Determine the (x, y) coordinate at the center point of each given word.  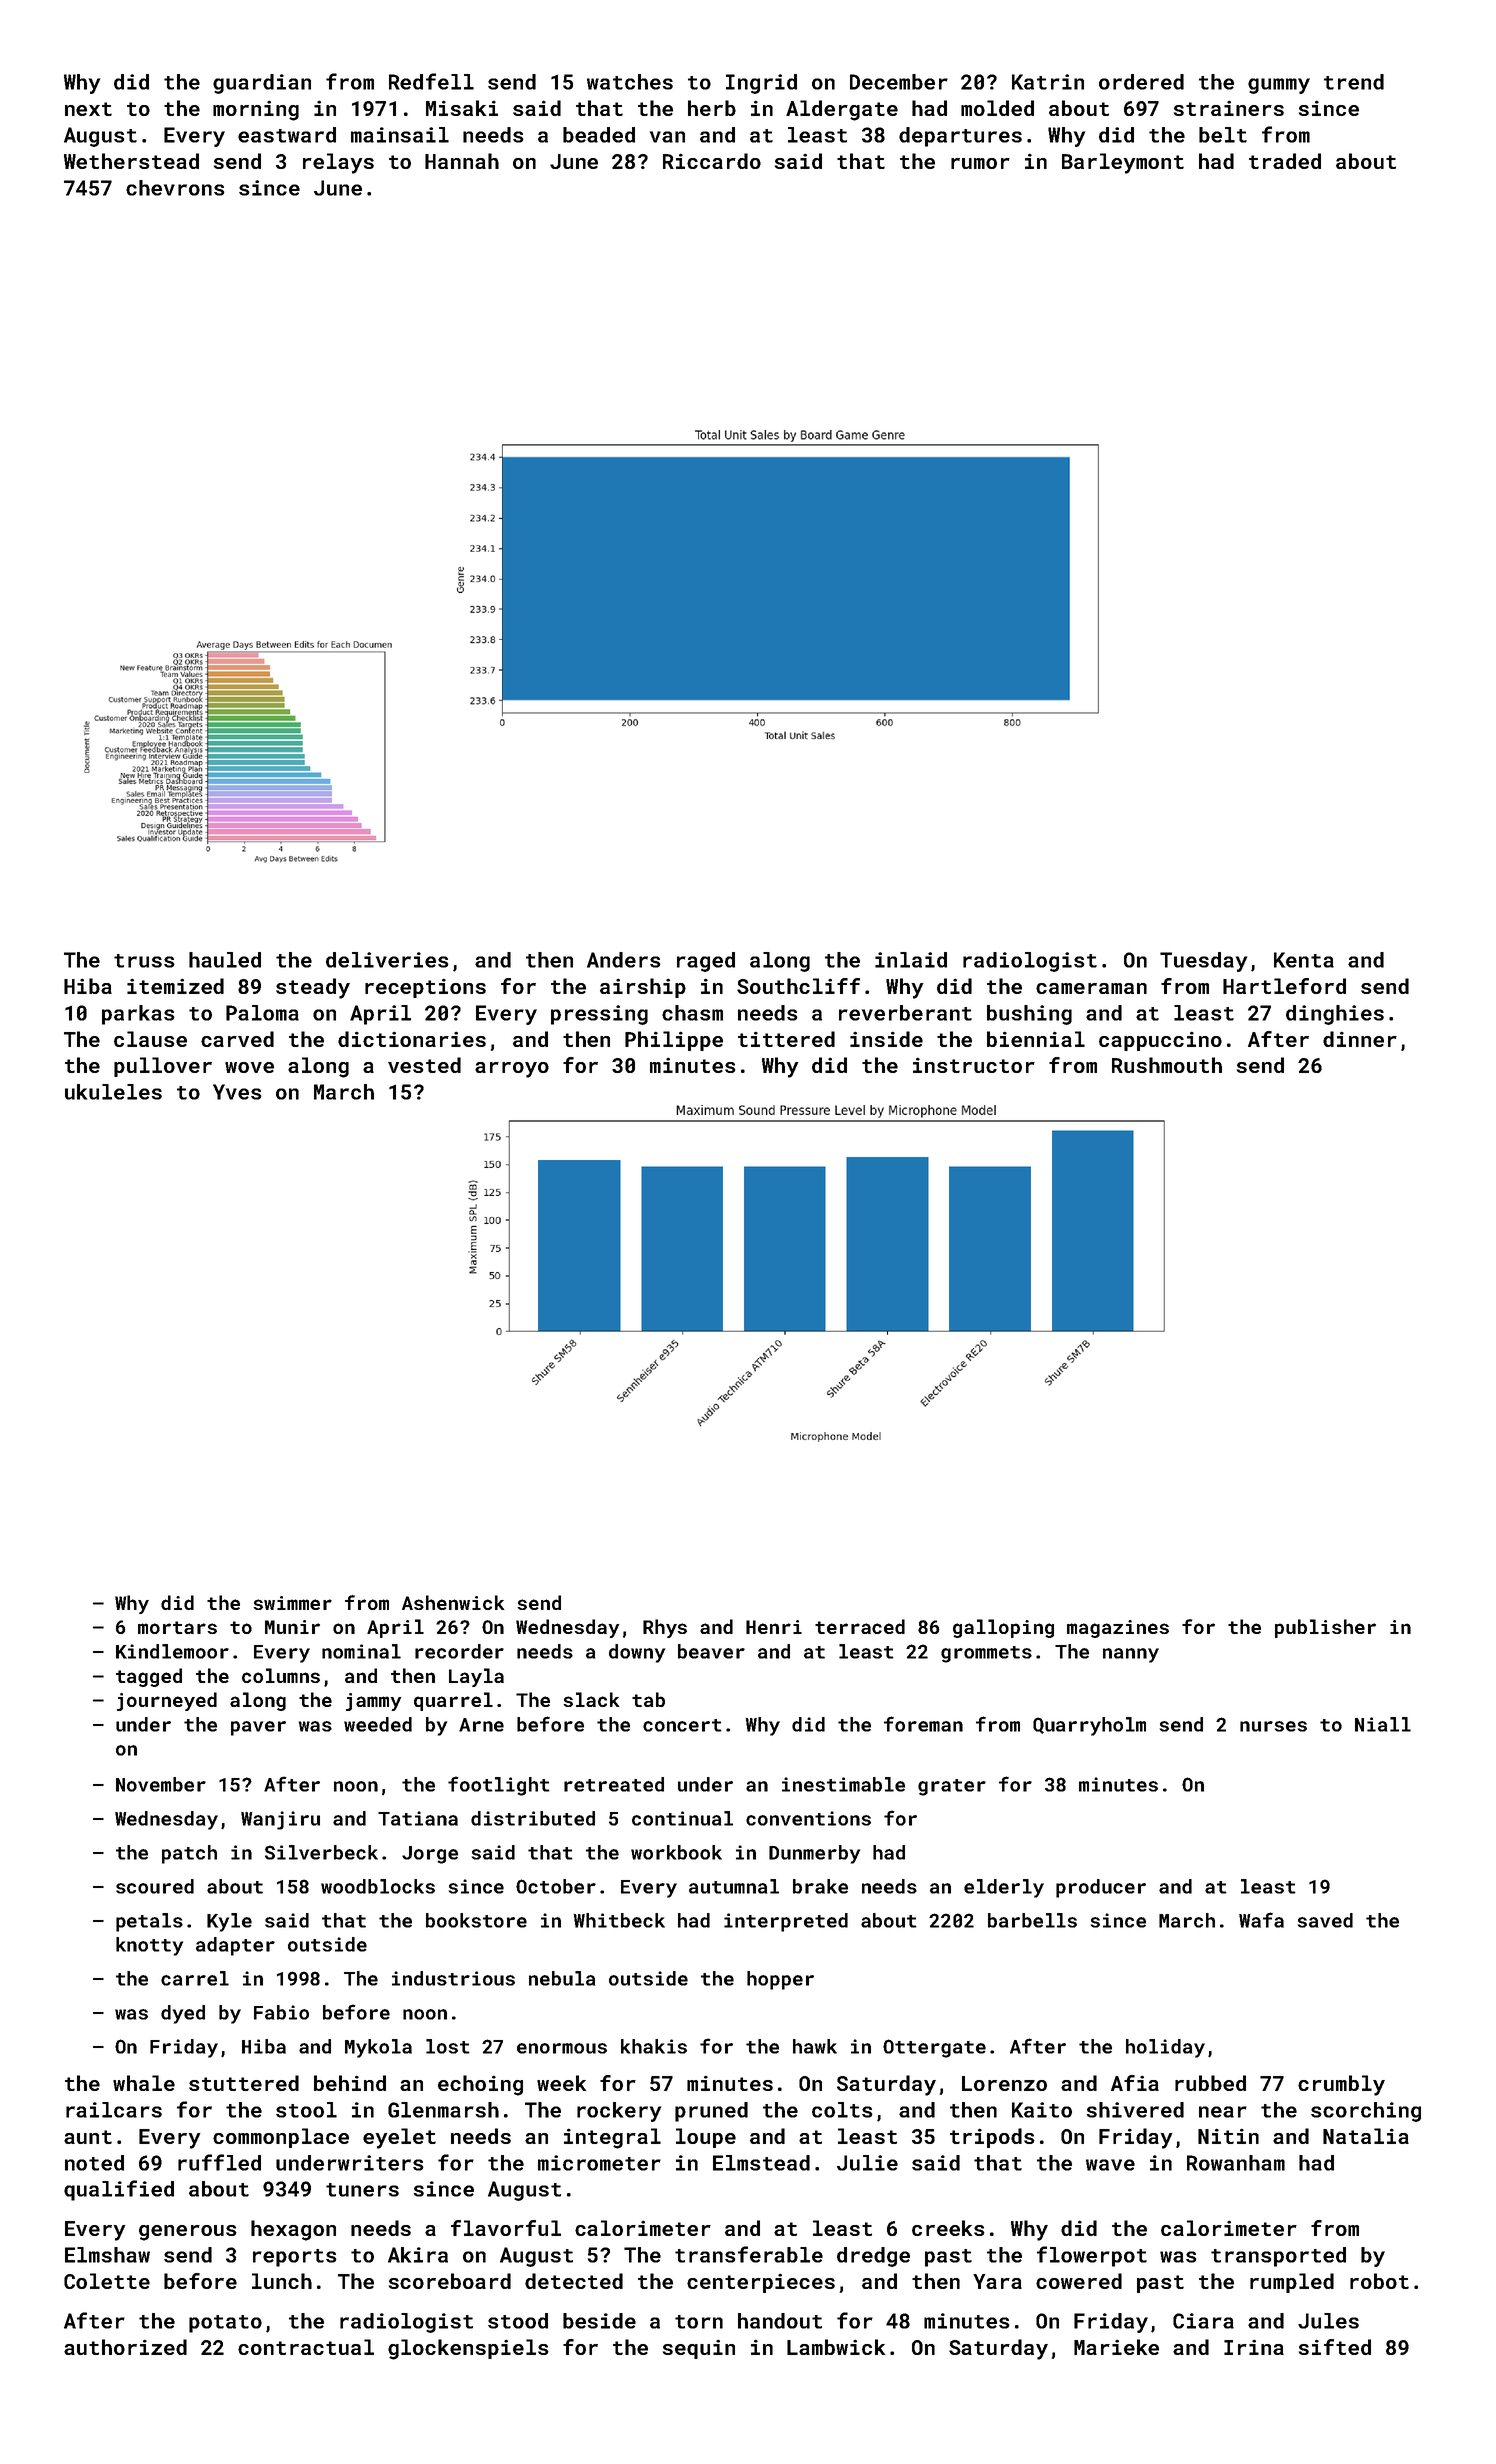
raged (706, 962)
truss (144, 961)
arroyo (512, 1070)
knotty (149, 1946)
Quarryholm (1089, 1726)
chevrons (175, 188)
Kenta (1304, 960)
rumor (980, 163)
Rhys (665, 1628)
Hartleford (1284, 986)
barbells (1032, 1920)
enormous (562, 2048)
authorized (125, 2347)
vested (424, 1065)
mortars (177, 1627)
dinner (1360, 1039)
